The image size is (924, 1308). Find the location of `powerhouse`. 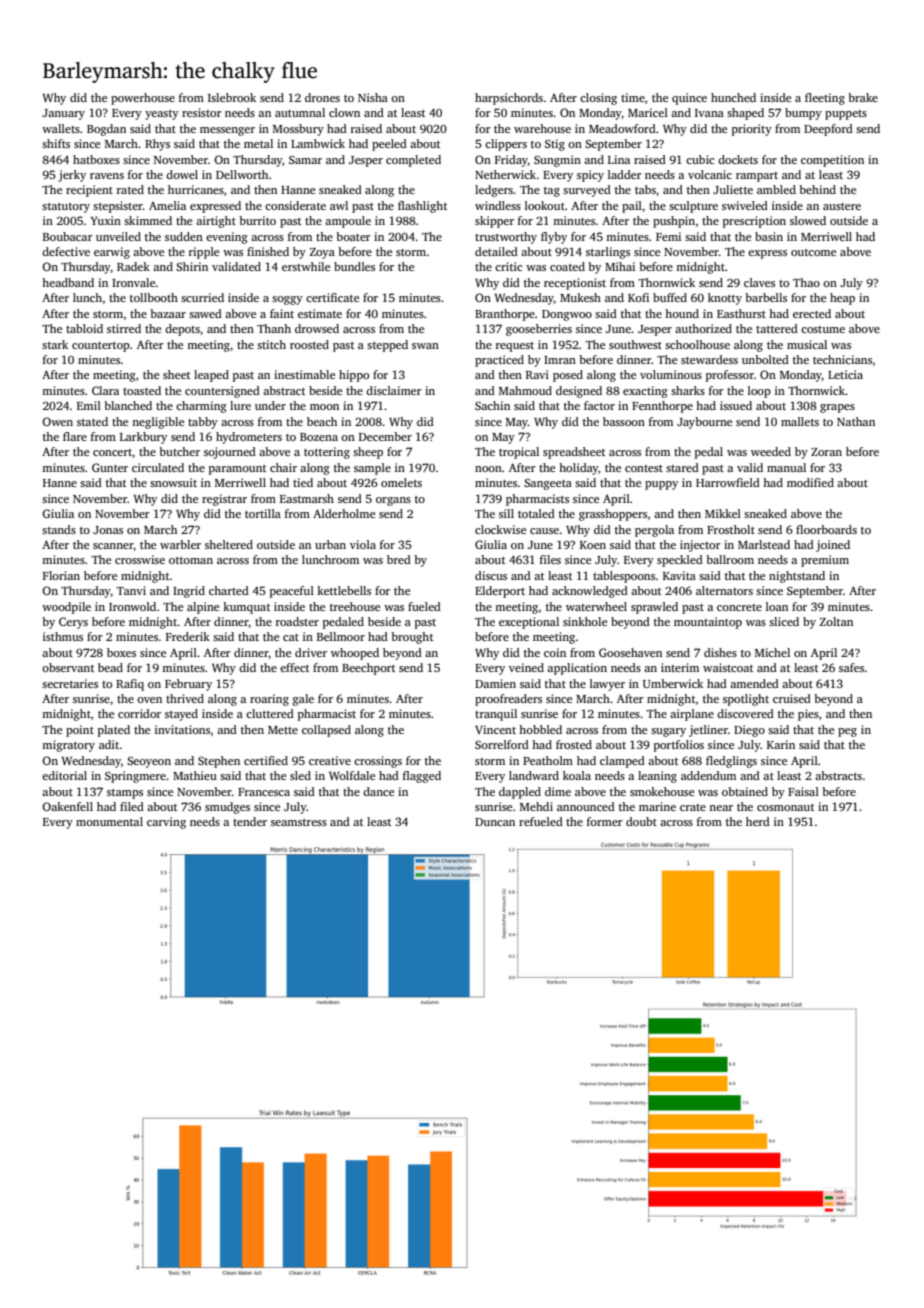

powerhouse is located at coordinates (143, 99).
